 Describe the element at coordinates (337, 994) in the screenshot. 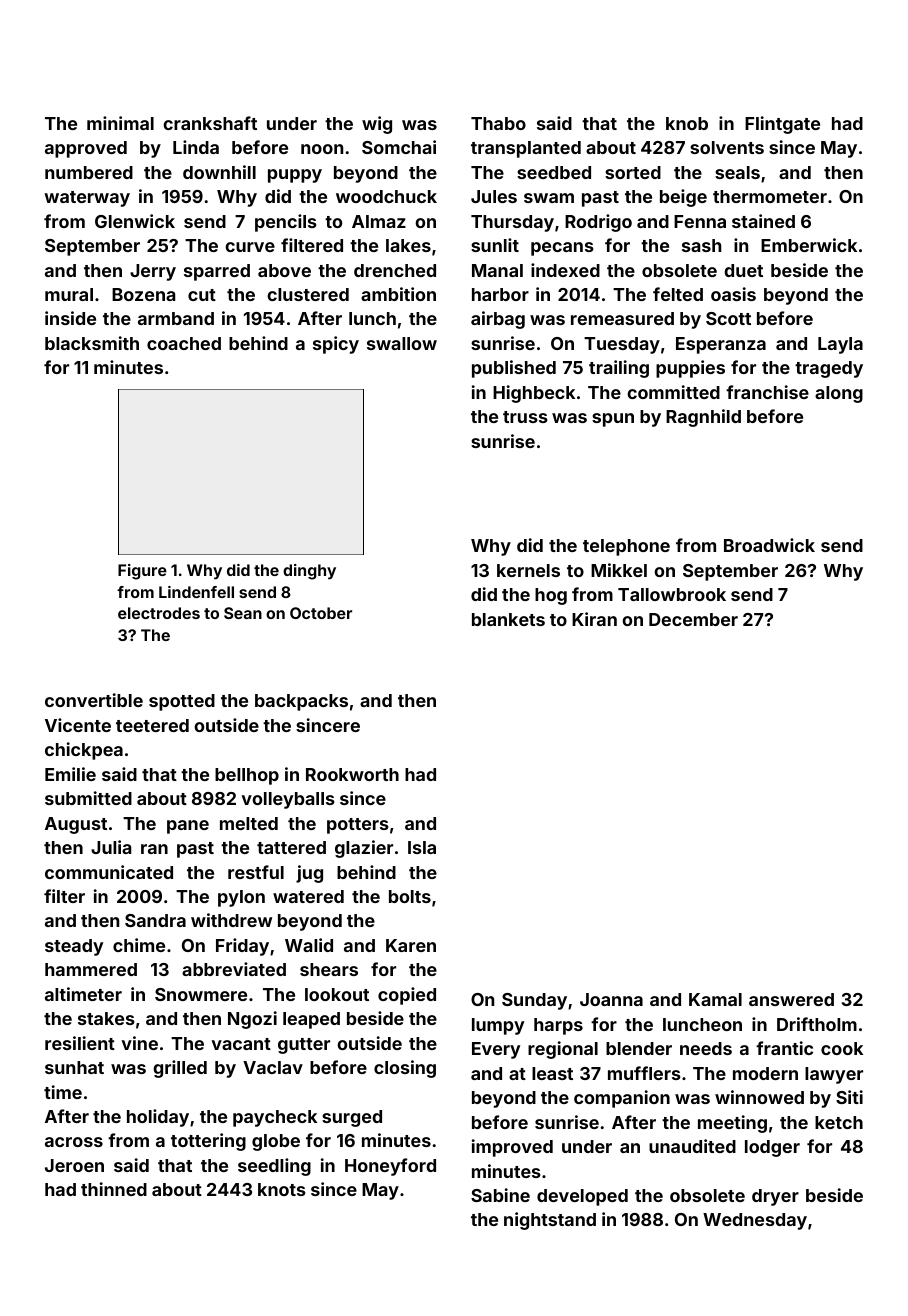

I see `lookout` at that location.
